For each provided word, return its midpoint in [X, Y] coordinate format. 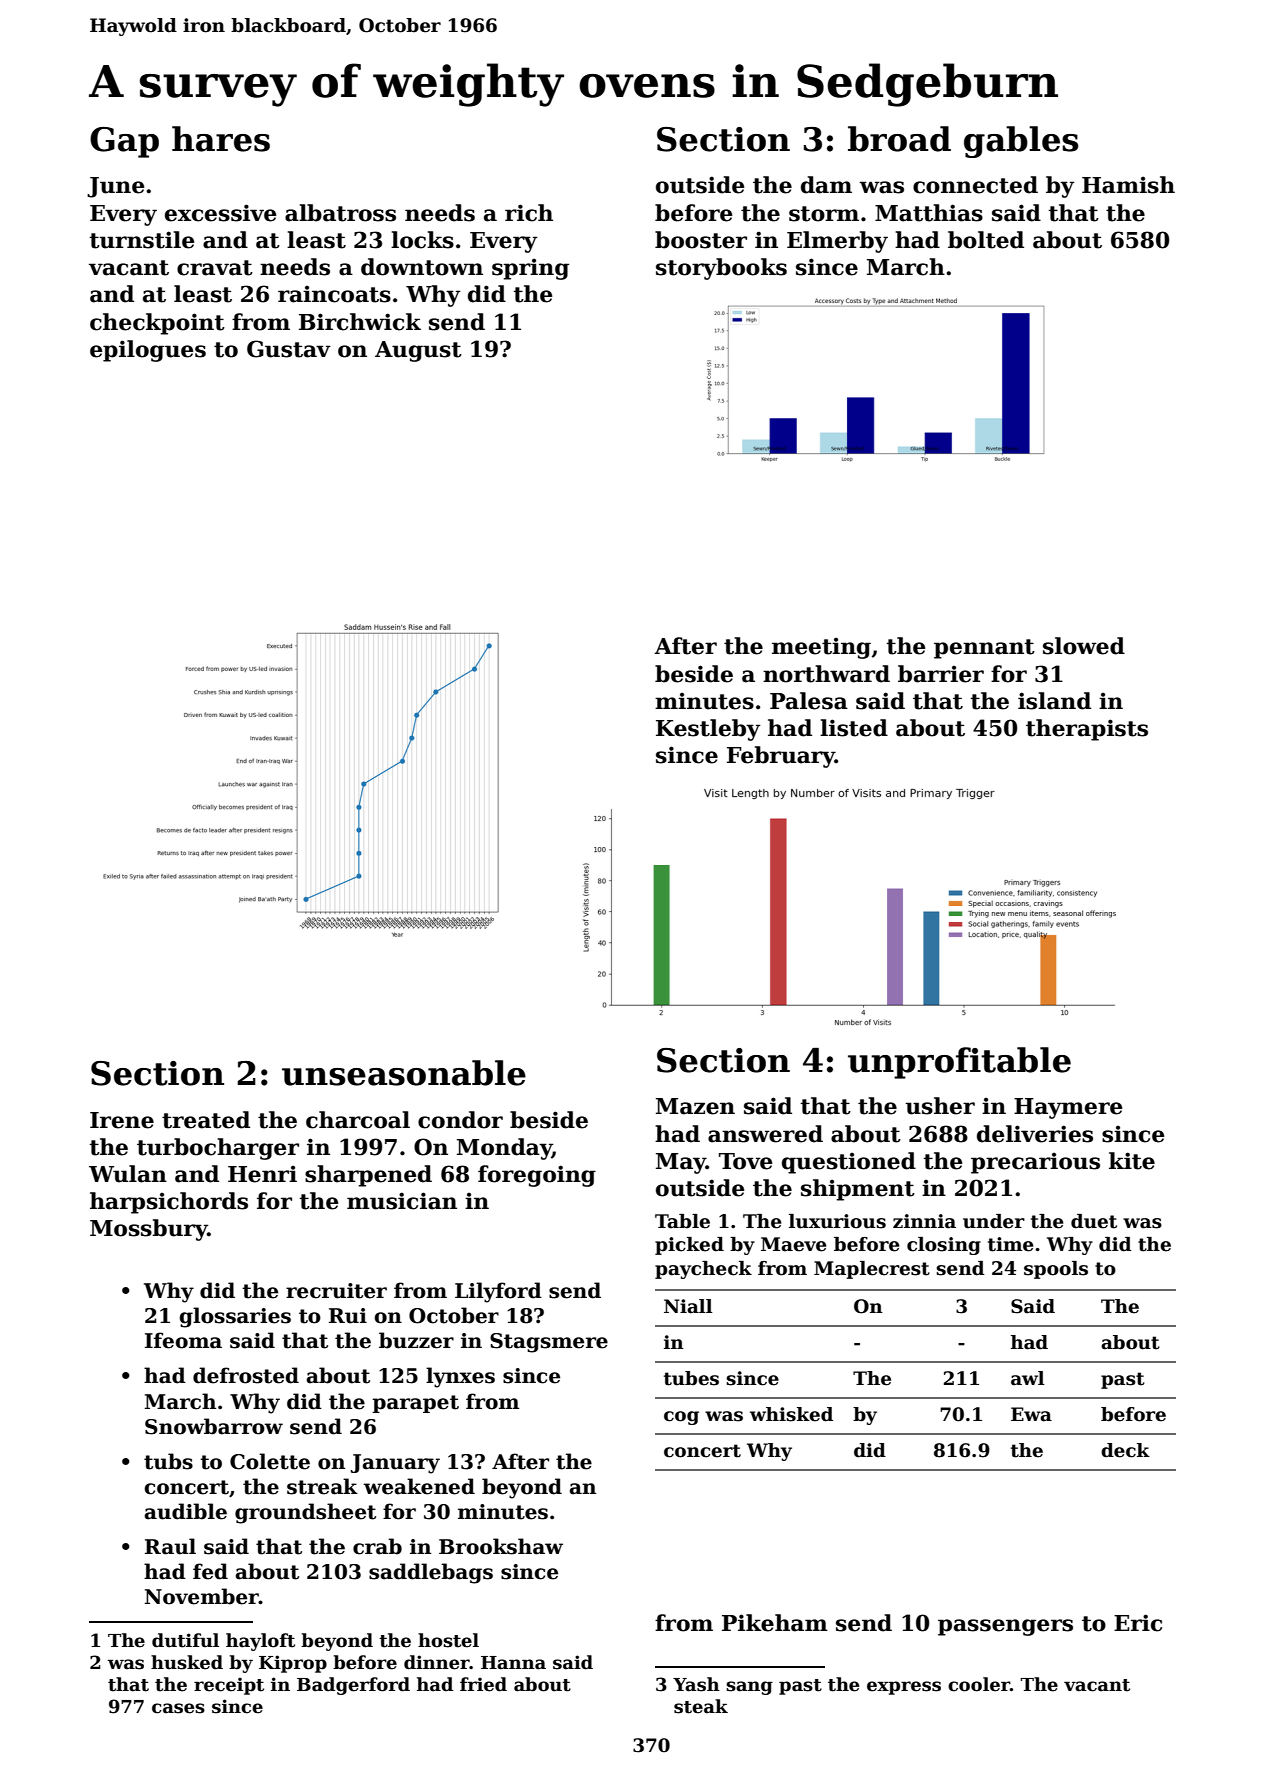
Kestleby [708, 730]
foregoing [537, 1176]
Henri [262, 1174]
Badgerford [353, 1686]
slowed [1084, 646]
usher [940, 1106]
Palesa [809, 701]
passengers [1005, 1627]
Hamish [1128, 185]
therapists [1087, 730]
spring [530, 269]
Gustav [289, 349]
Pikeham [775, 1623]
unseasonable [404, 1073]
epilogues [148, 351]
